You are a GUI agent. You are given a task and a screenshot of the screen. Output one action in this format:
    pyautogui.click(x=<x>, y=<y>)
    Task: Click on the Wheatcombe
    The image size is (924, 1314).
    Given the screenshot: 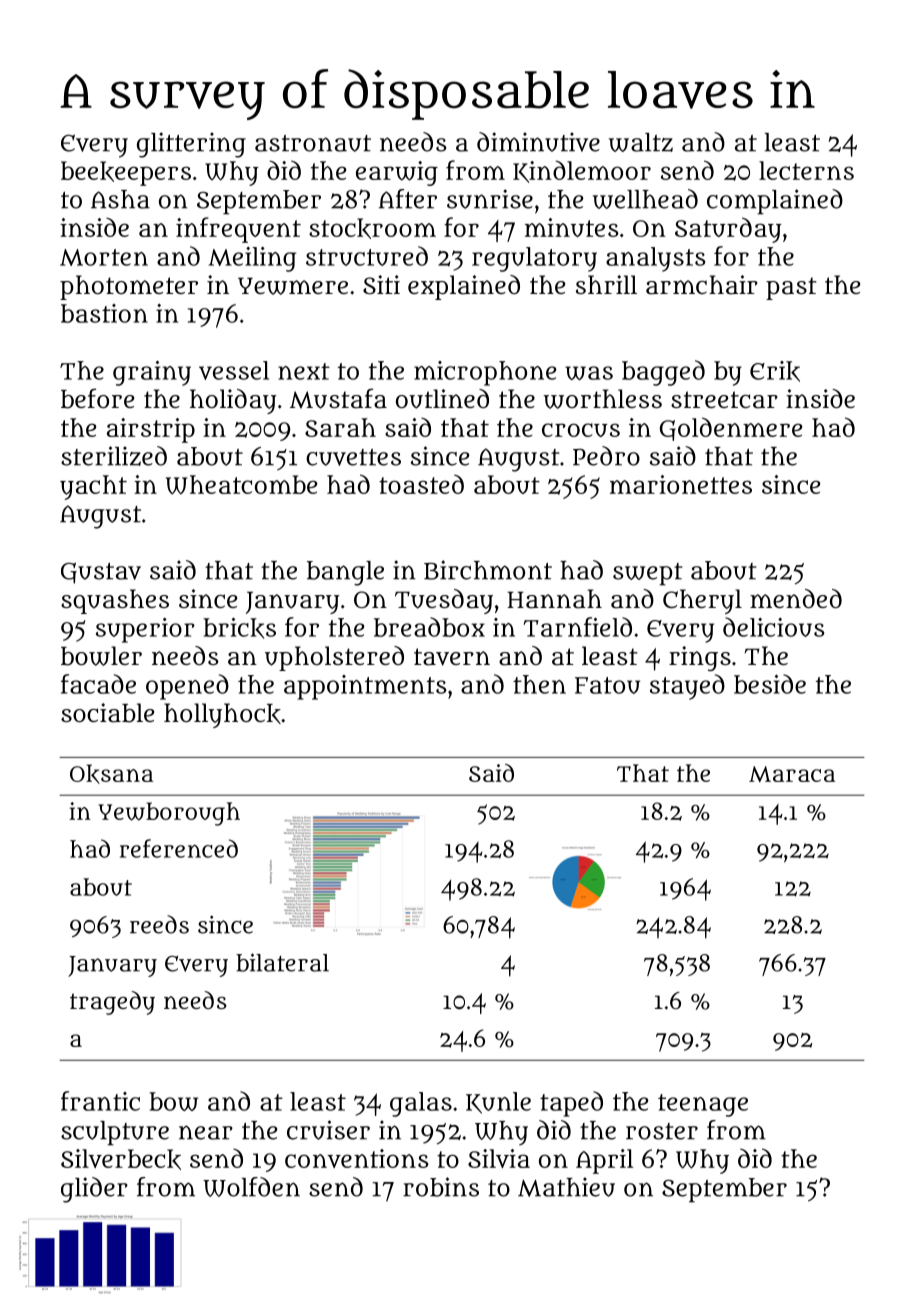 What is the action you would take?
    pyautogui.click(x=241, y=485)
